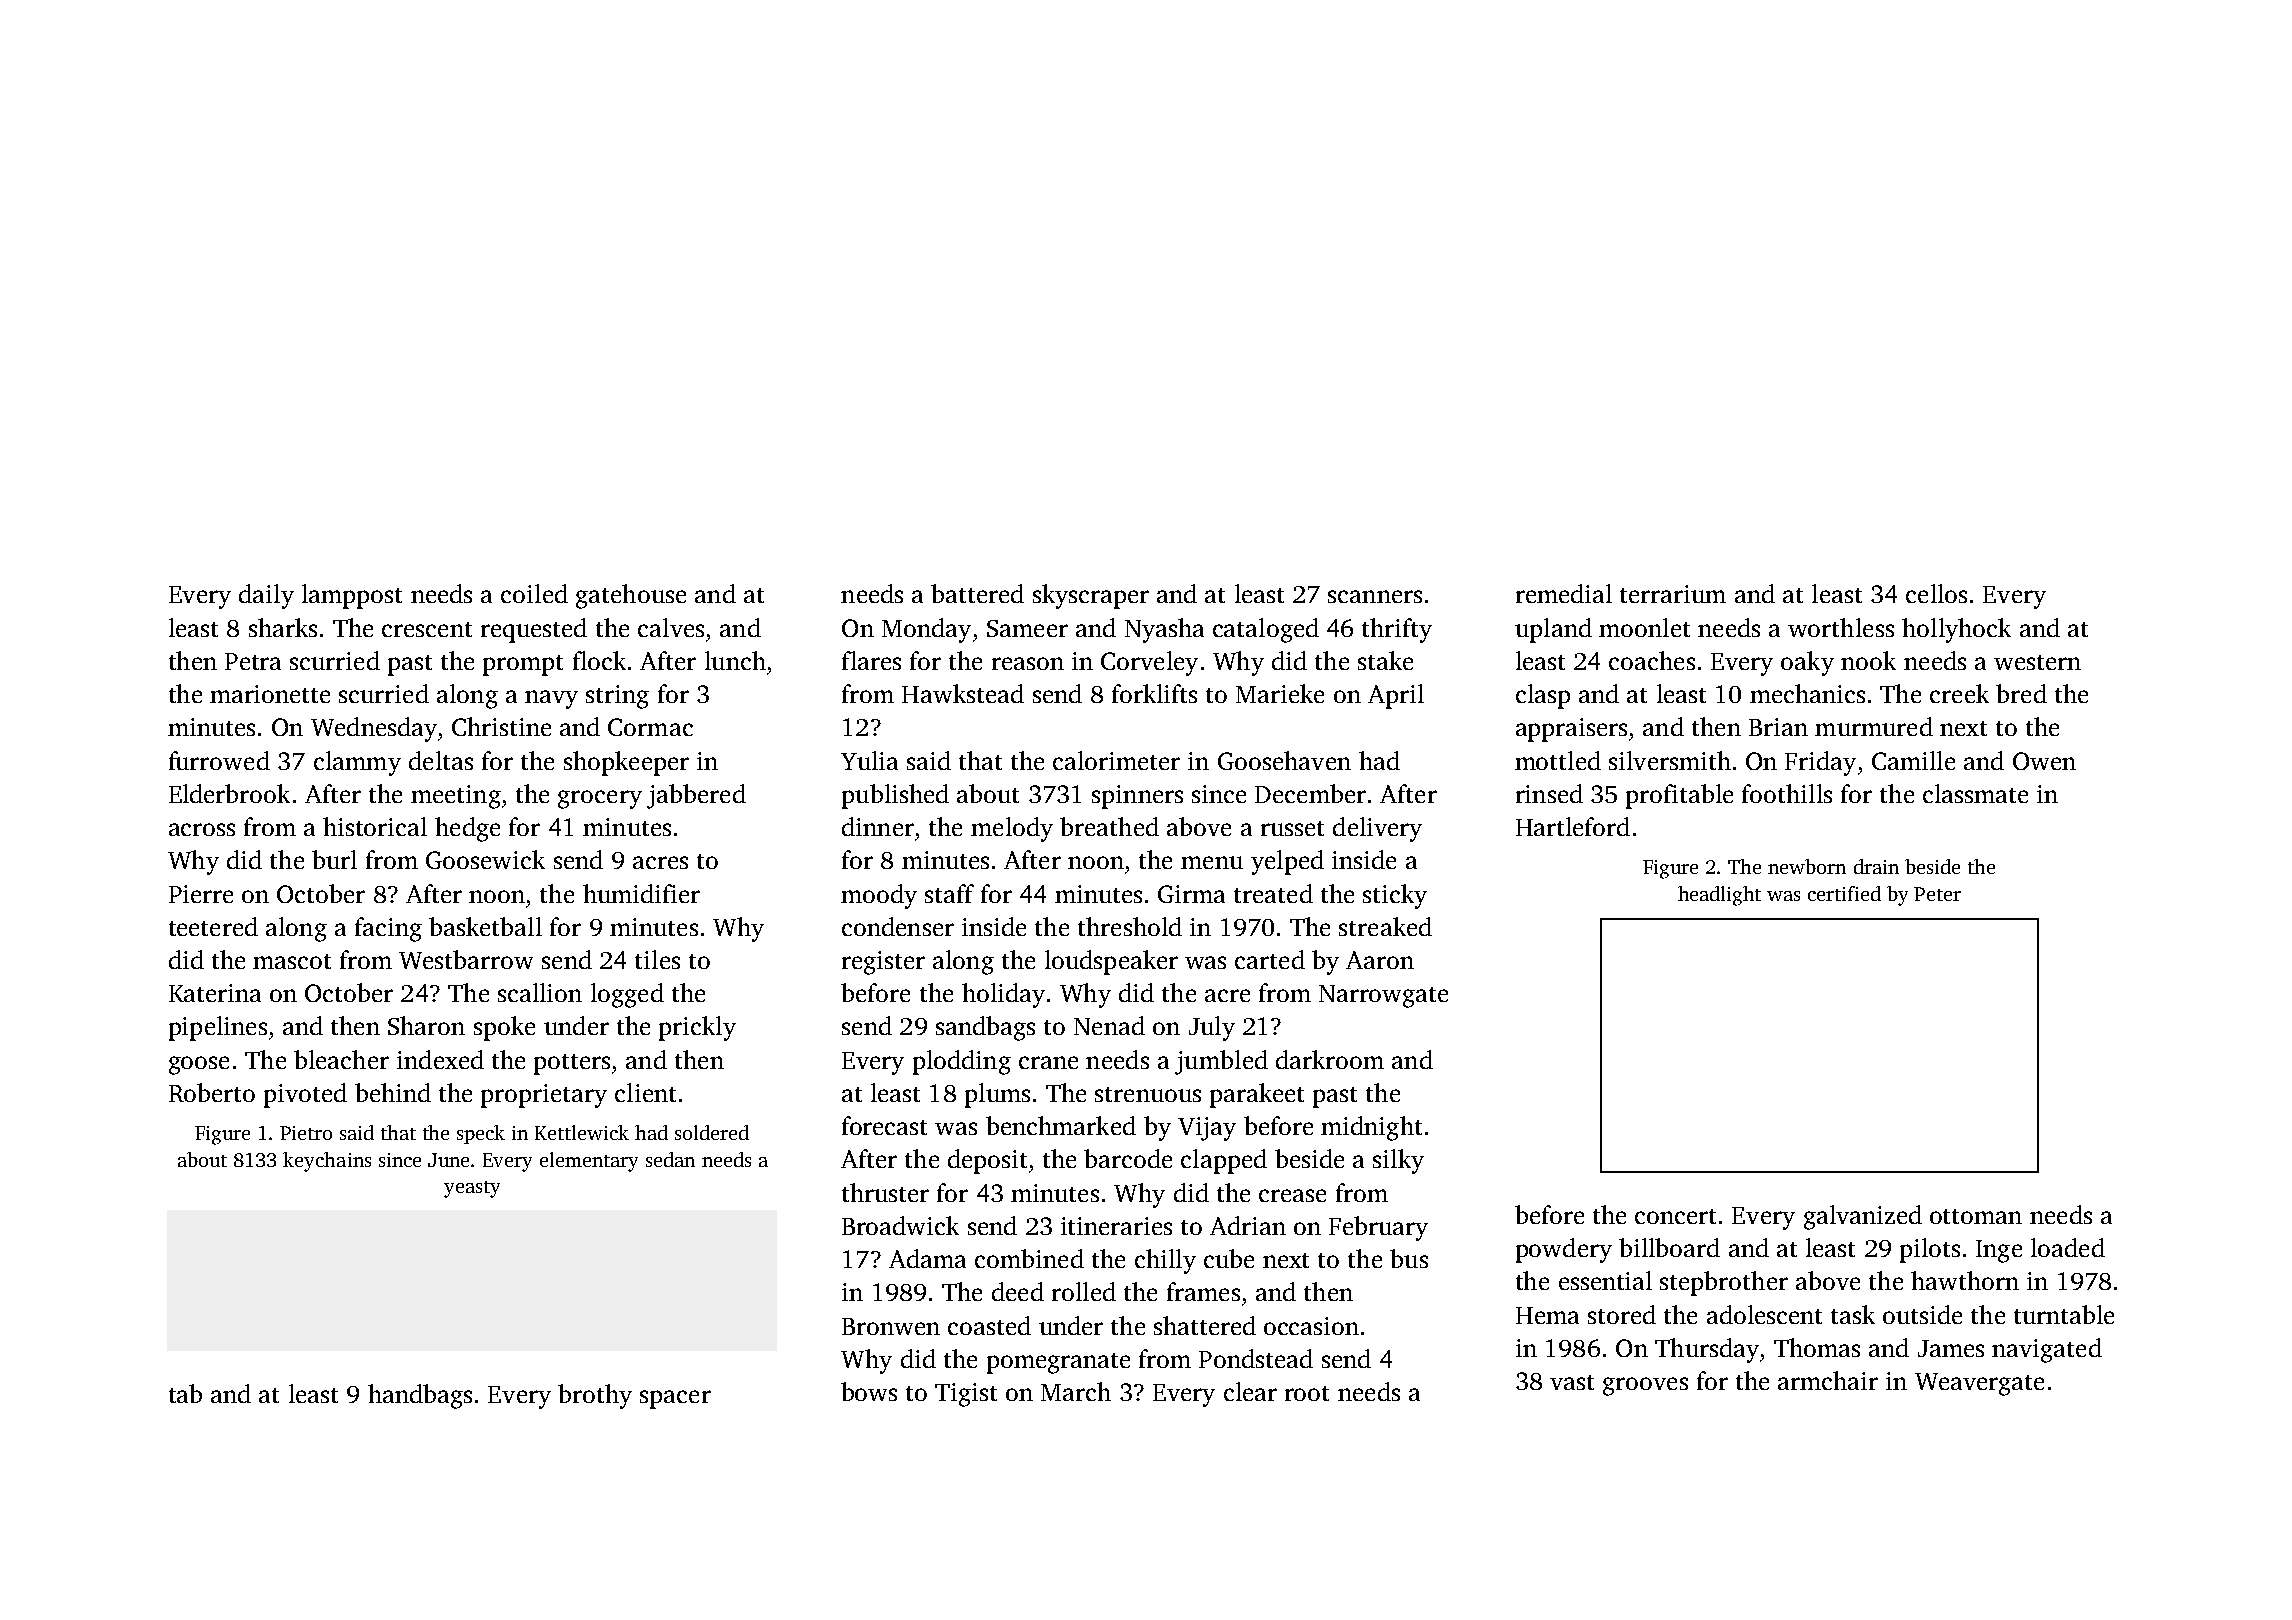 The height and width of the image is (1620, 2292). I want to click on handbags, so click(420, 1396).
